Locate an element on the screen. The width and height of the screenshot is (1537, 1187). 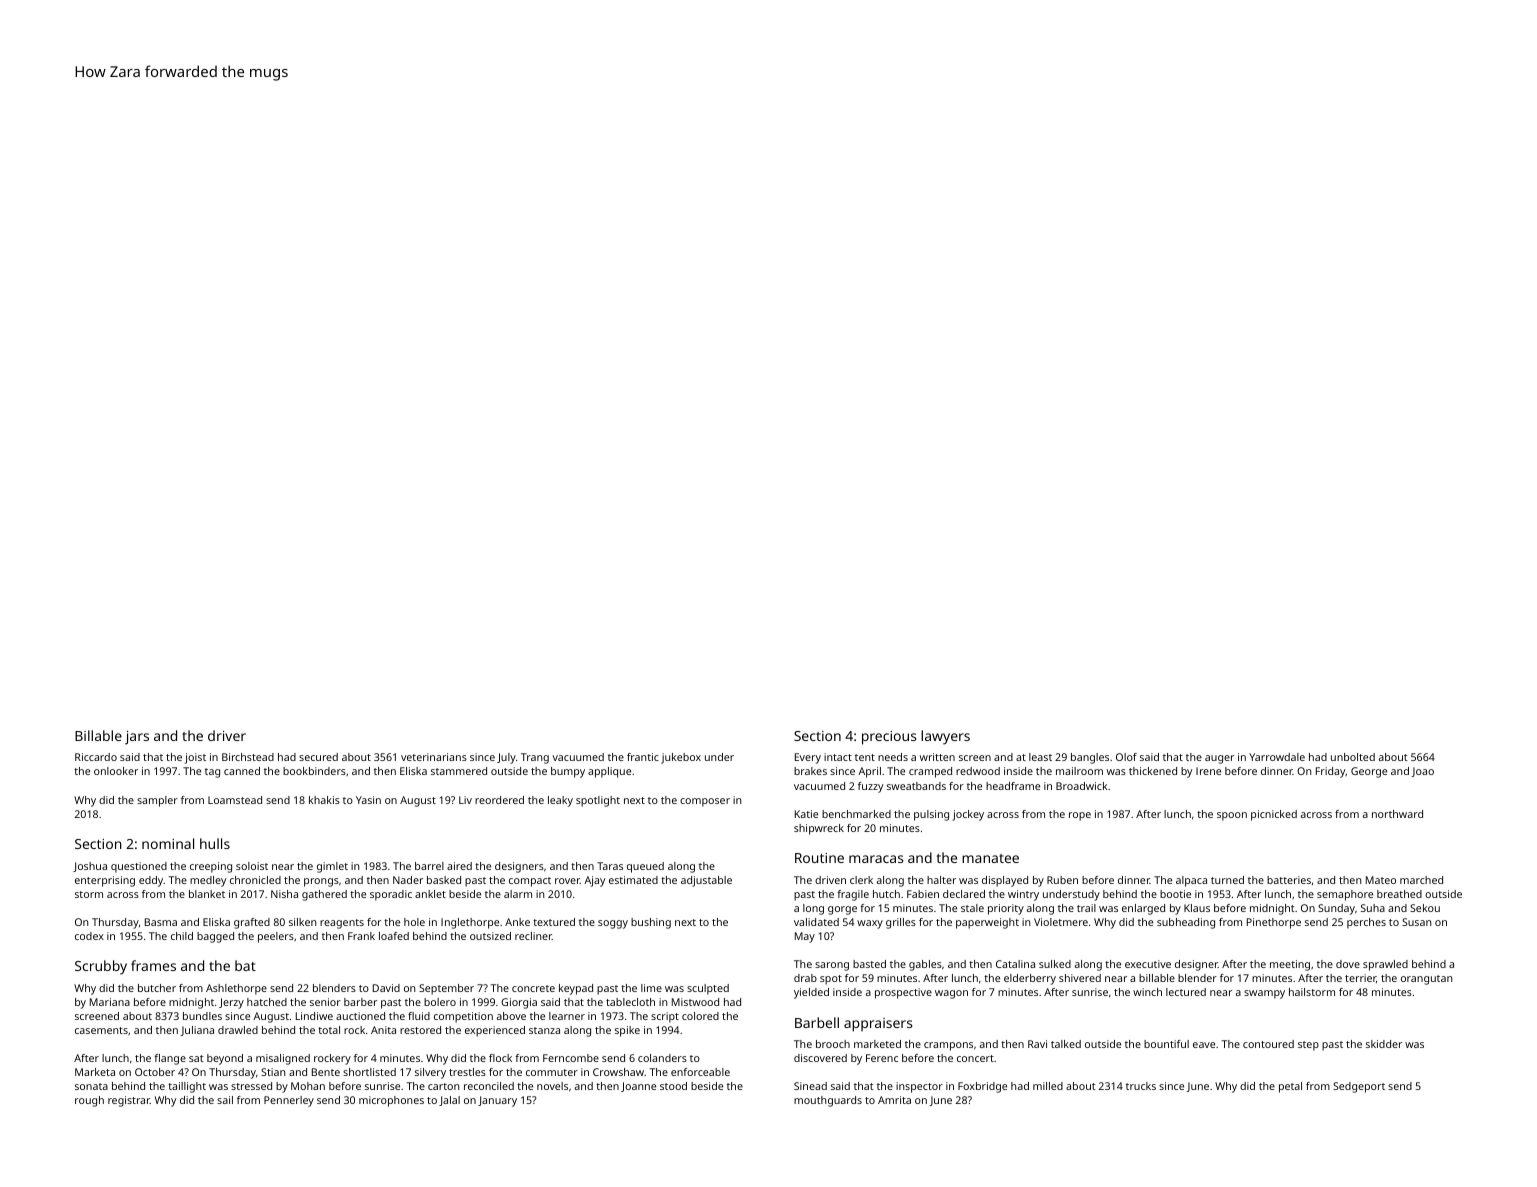
khakis is located at coordinates (324, 800).
